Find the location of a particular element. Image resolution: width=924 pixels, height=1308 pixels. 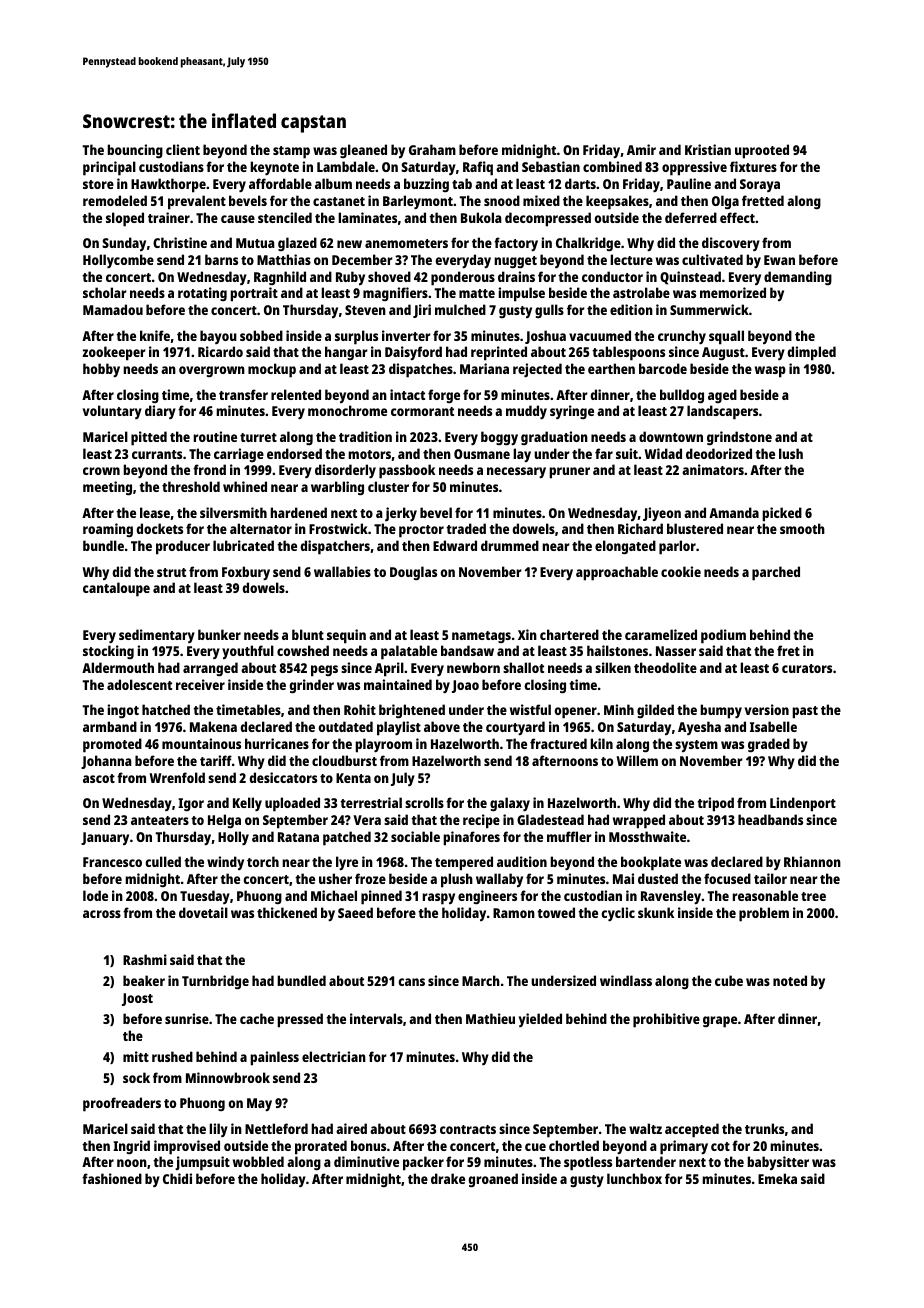

bouncing is located at coordinates (135, 151).
